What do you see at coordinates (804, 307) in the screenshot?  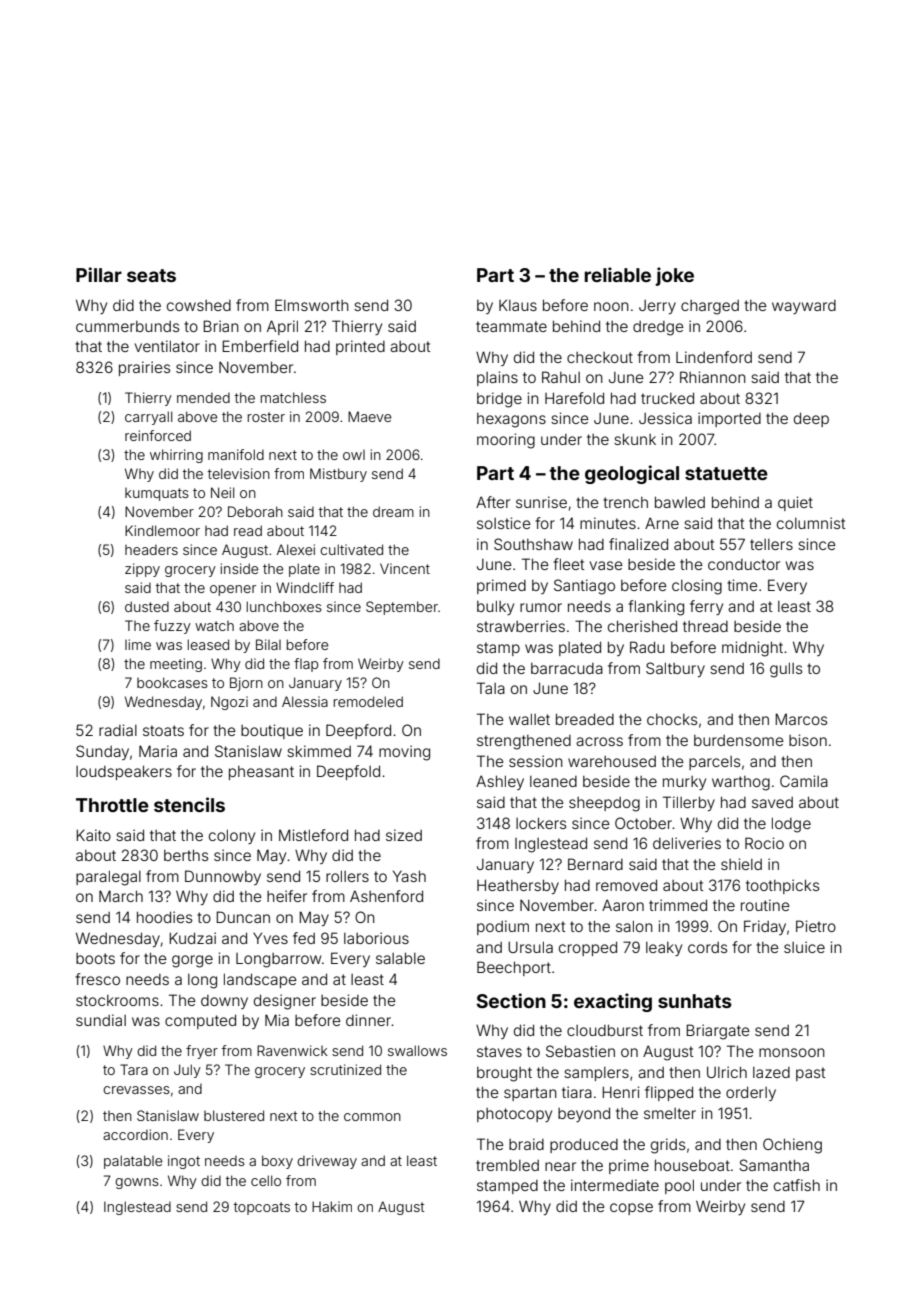 I see `wayward` at bounding box center [804, 307].
